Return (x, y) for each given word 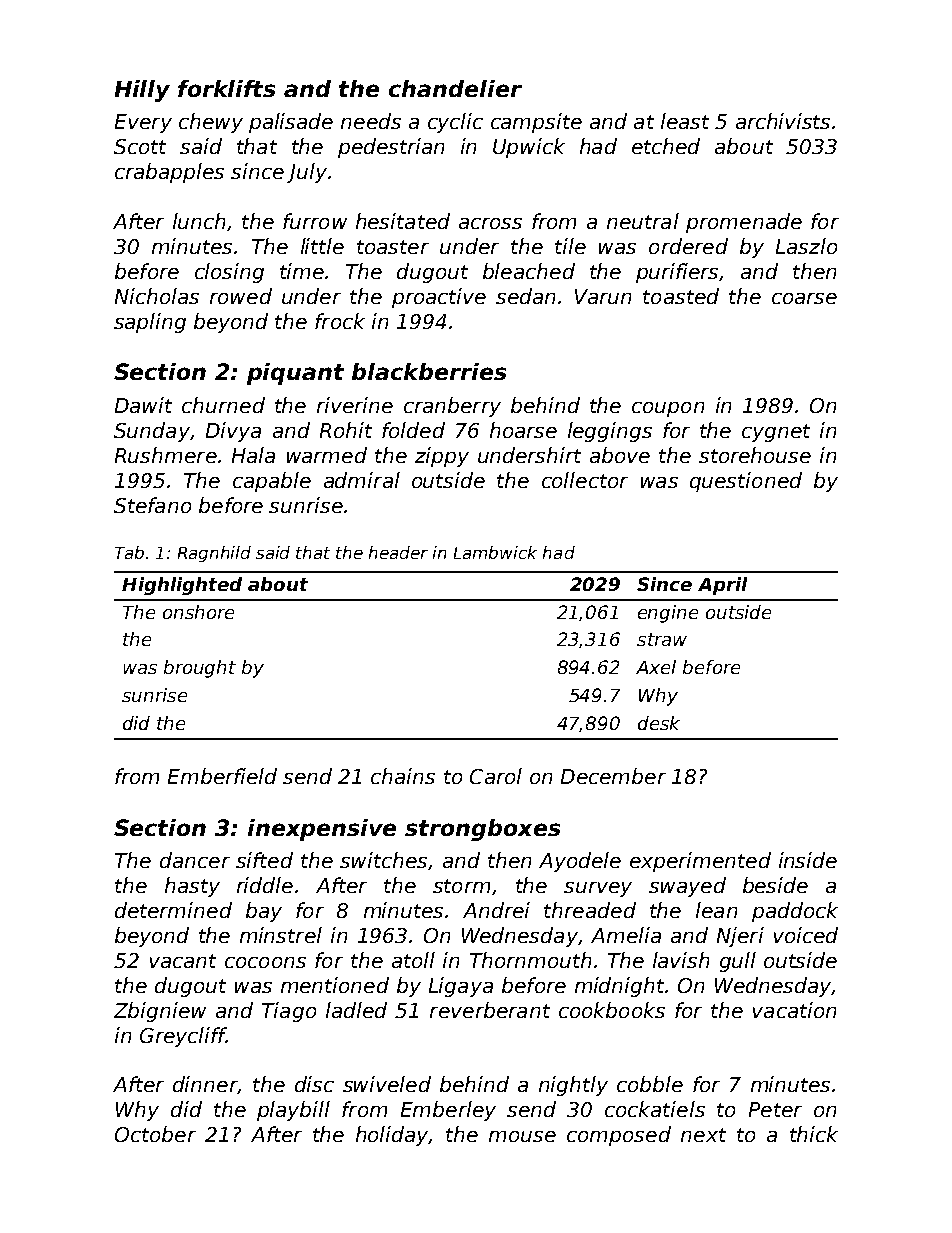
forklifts (226, 88)
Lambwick (495, 552)
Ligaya (461, 987)
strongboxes (482, 830)
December (613, 776)
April (722, 586)
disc (314, 1084)
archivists (783, 121)
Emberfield (222, 776)
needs (371, 121)
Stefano (152, 505)
